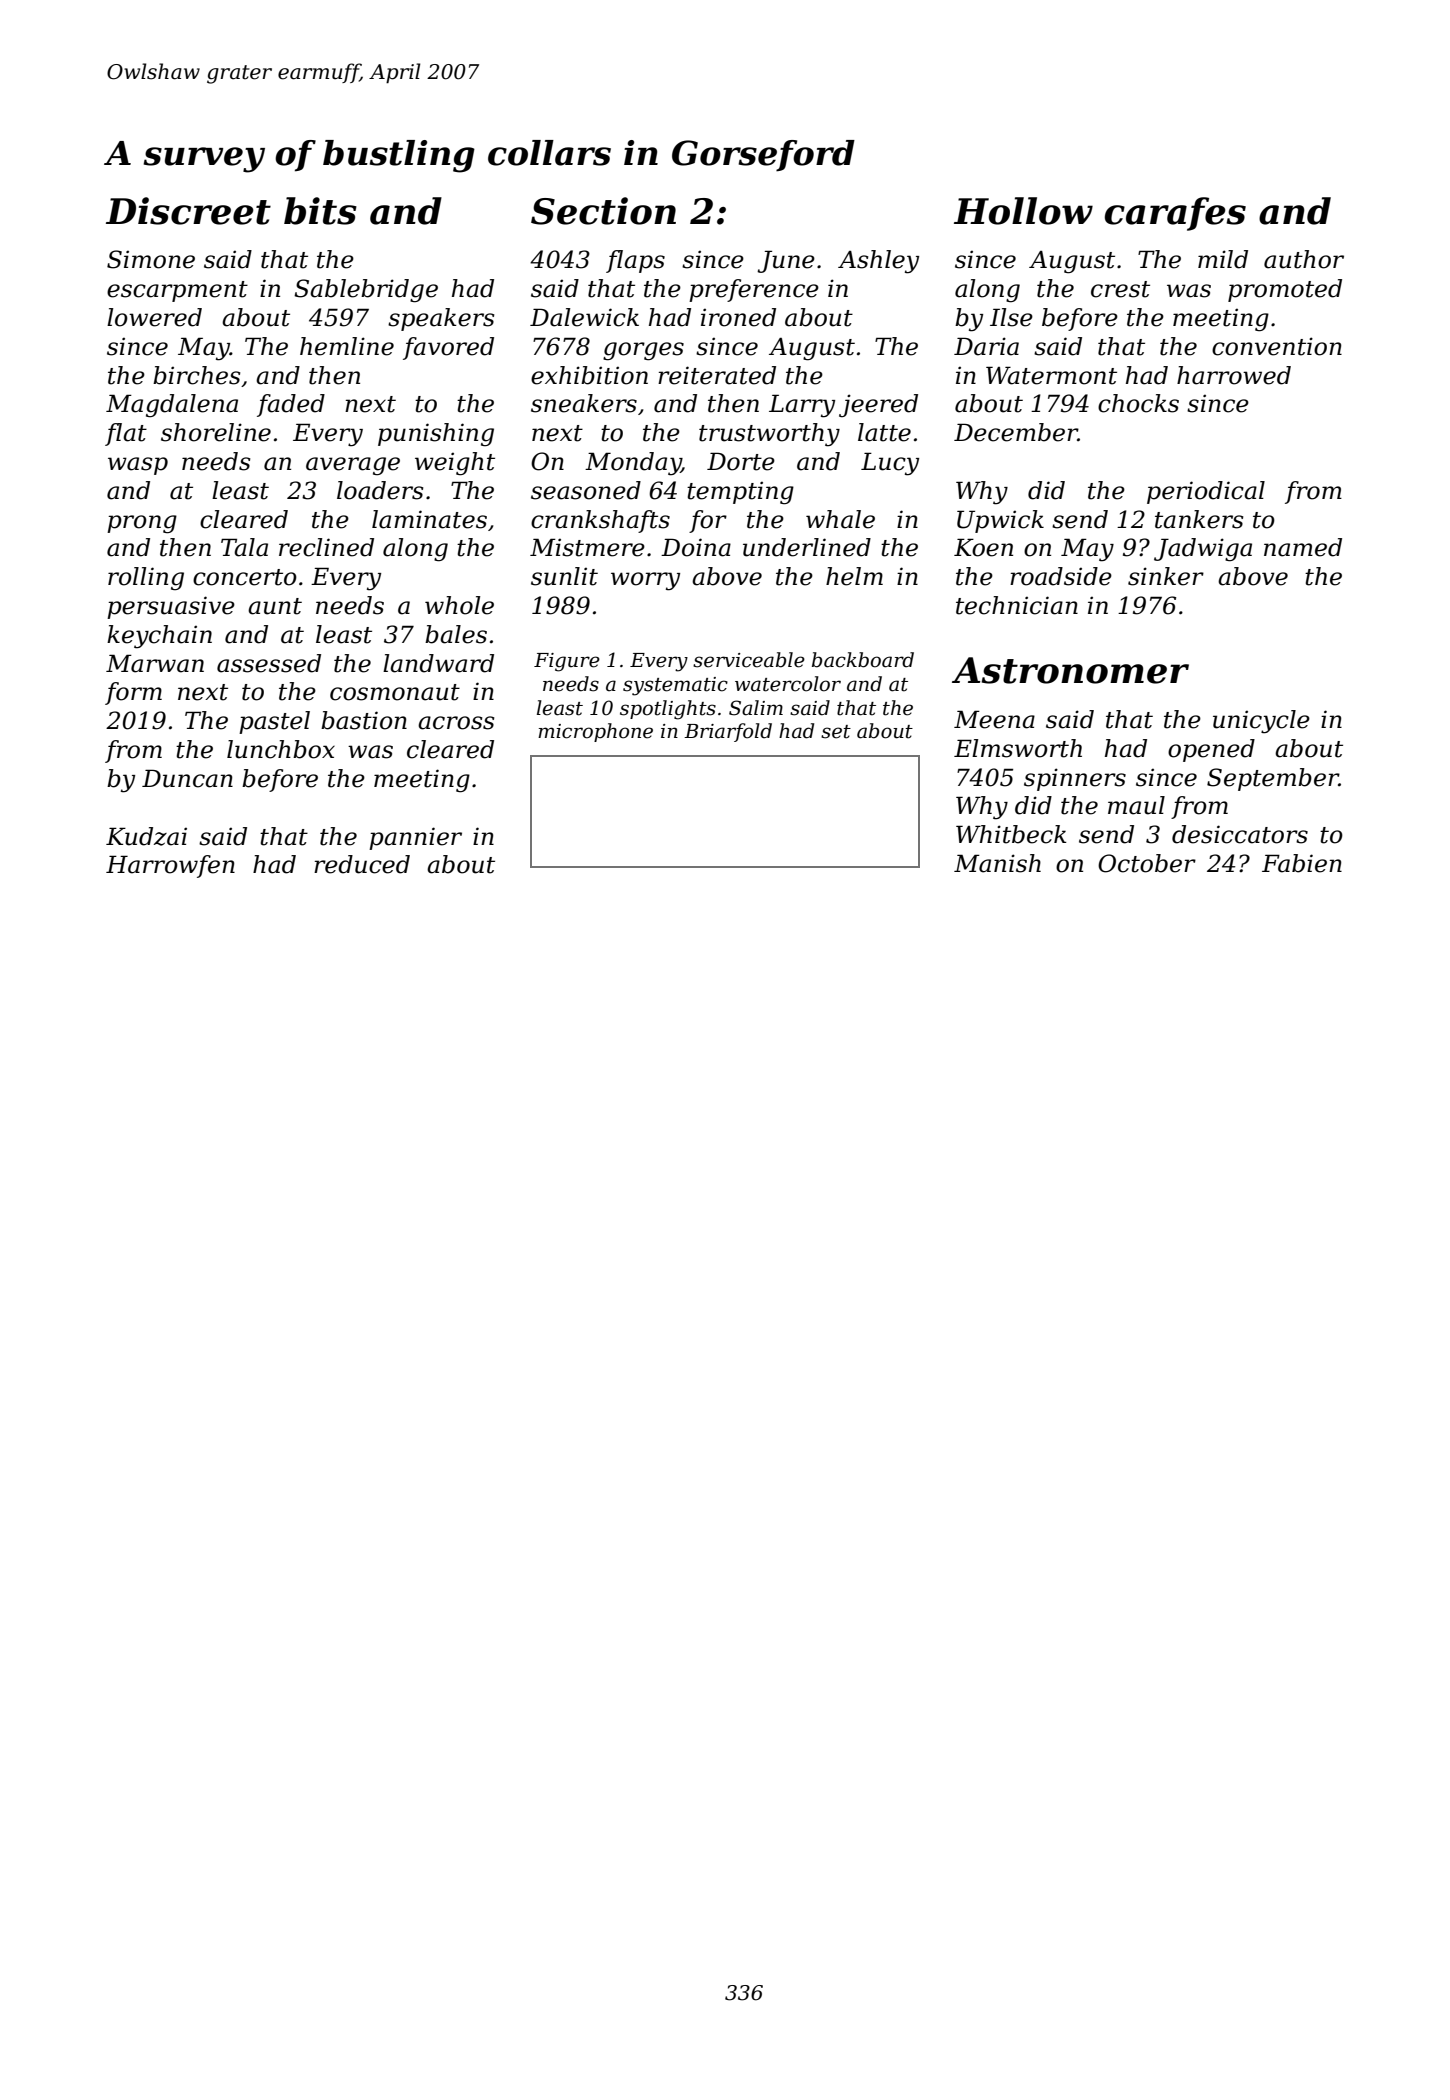 This image has height=2100, width=1450. Describe the element at coordinates (728, 732) in the image. I see `Briarfold` at that location.
